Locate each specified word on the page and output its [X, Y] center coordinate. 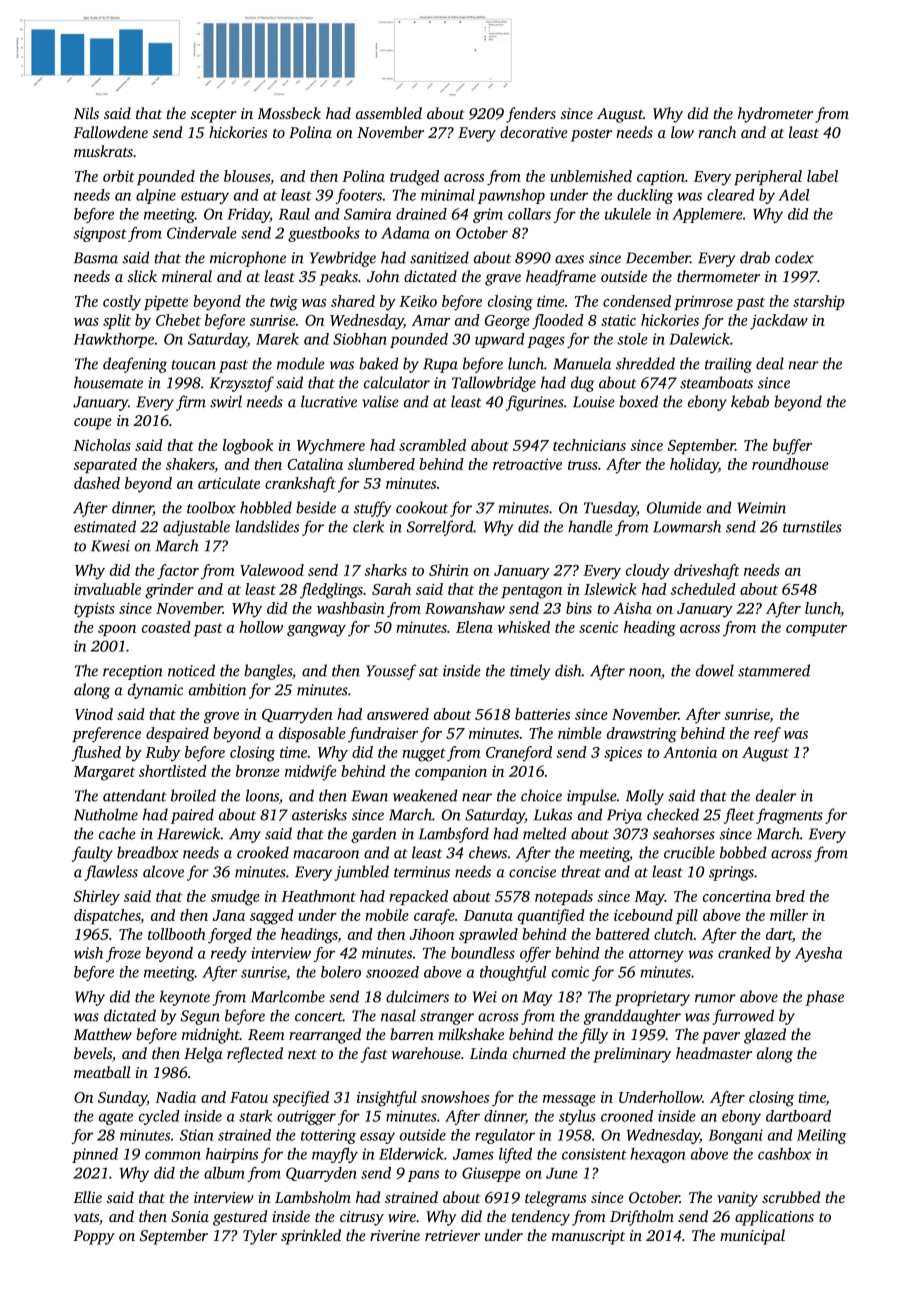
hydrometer [775, 115]
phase [824, 998]
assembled [389, 113]
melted [544, 833]
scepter [213, 116]
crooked [263, 852]
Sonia [190, 1216]
